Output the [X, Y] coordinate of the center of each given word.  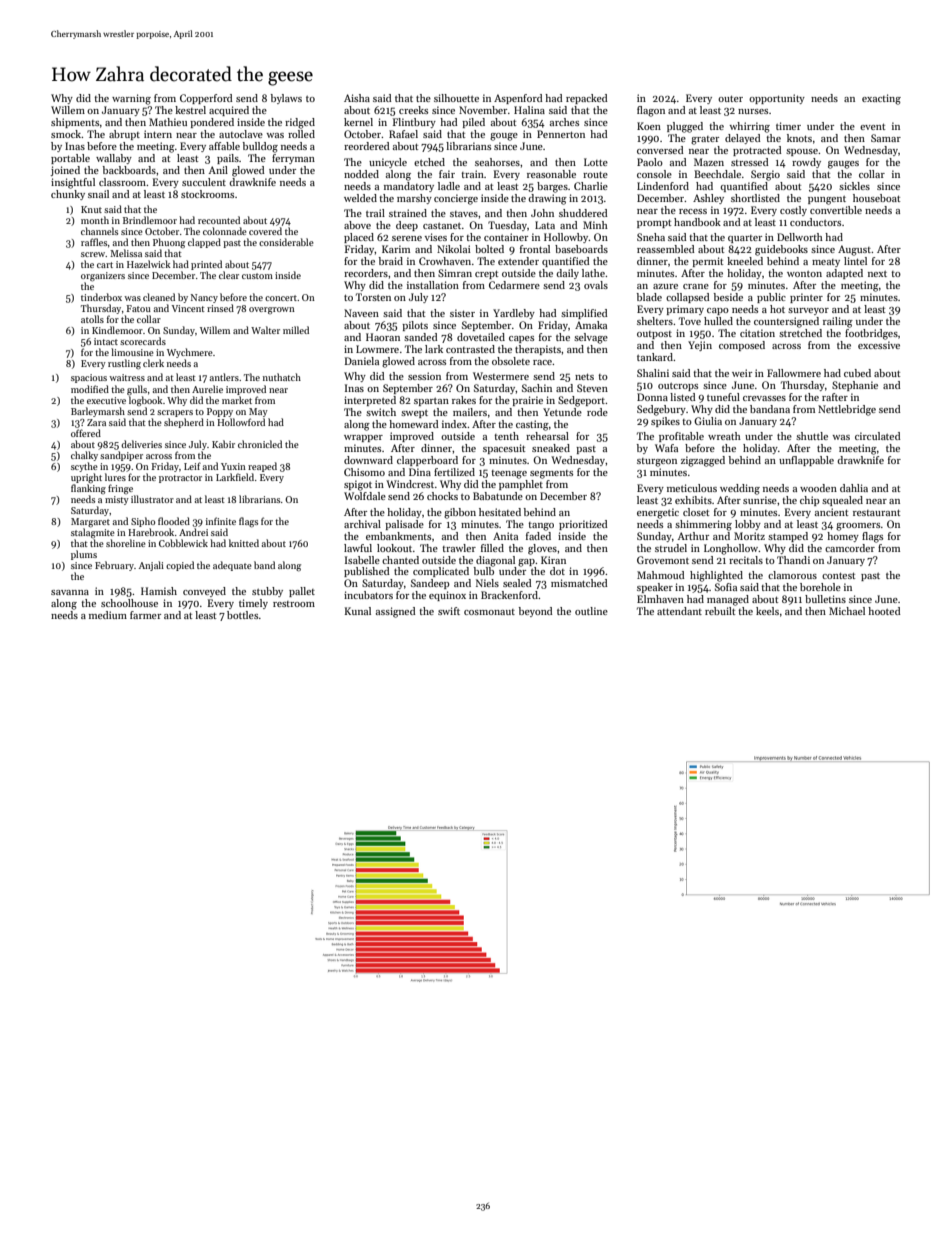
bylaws [286, 99]
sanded [421, 337]
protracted [757, 151]
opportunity [777, 99]
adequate [232, 566]
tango [541, 526]
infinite [221, 521]
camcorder [850, 548]
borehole [820, 587]
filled [492, 548]
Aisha [357, 98]
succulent [204, 182]
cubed [857, 373]
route [595, 174]
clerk [153, 363]
